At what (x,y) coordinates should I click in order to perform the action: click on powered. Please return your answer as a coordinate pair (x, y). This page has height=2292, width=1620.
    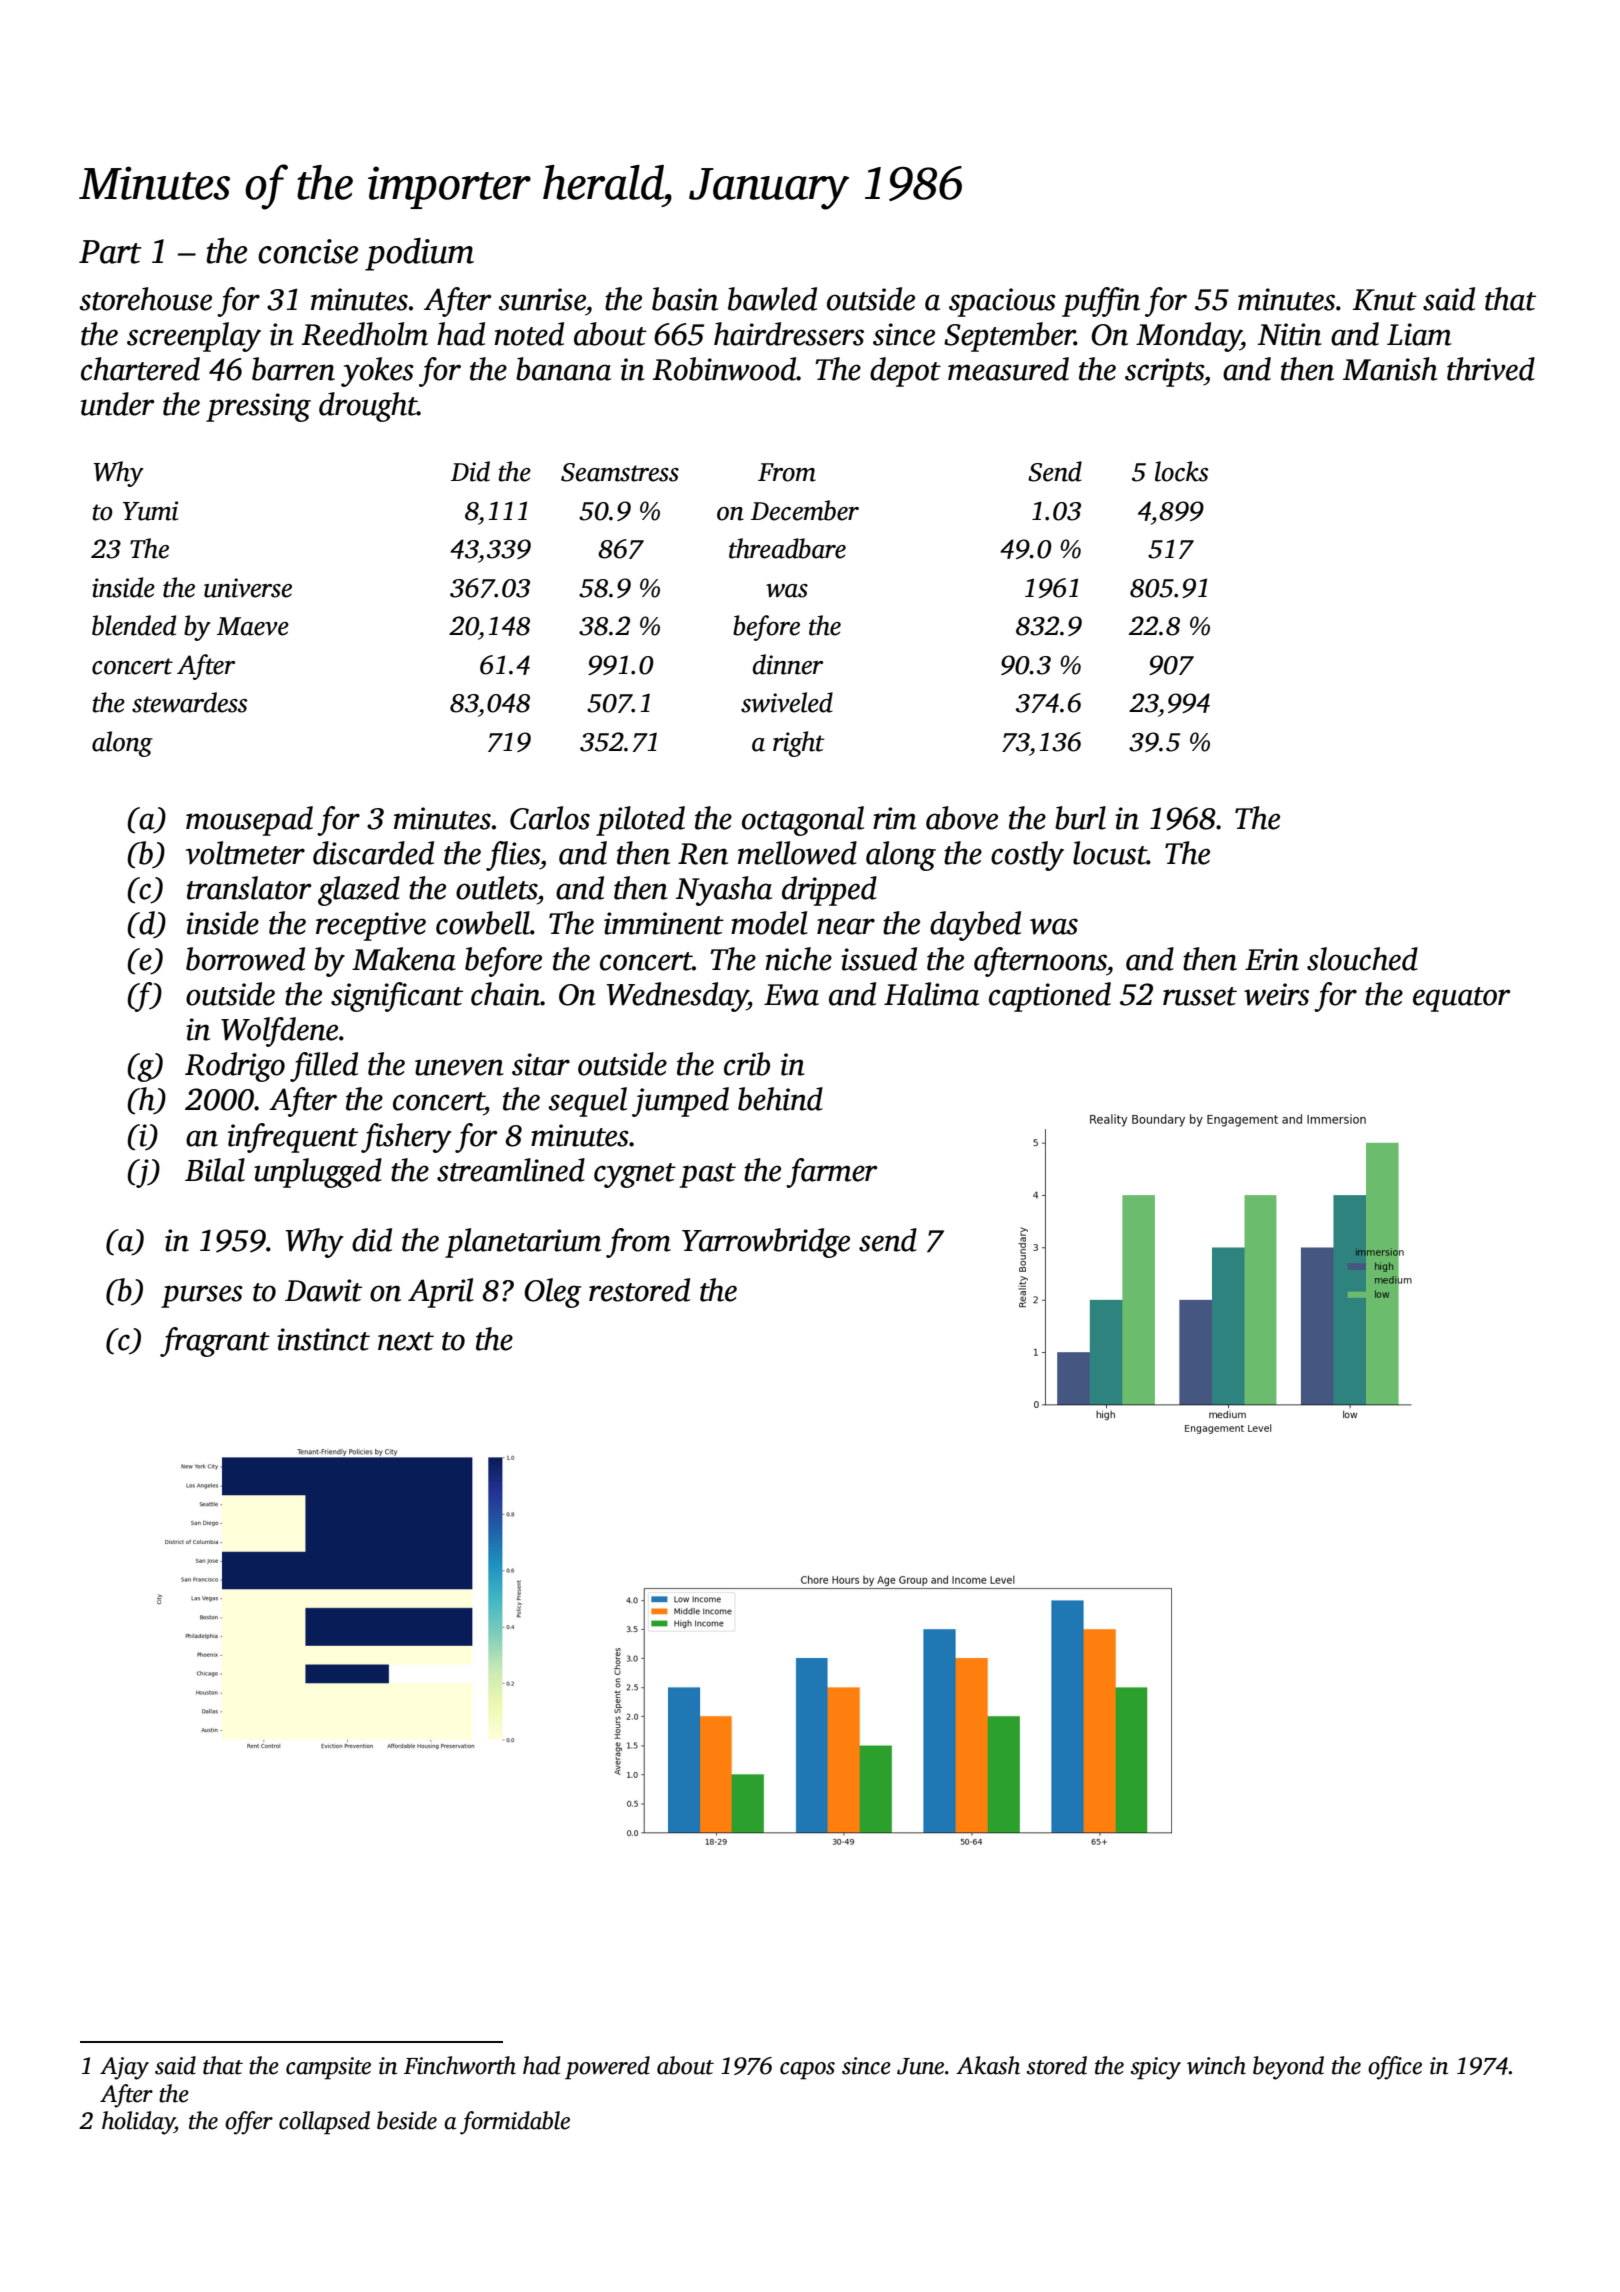
    Looking at the image, I should click on (607, 2068).
